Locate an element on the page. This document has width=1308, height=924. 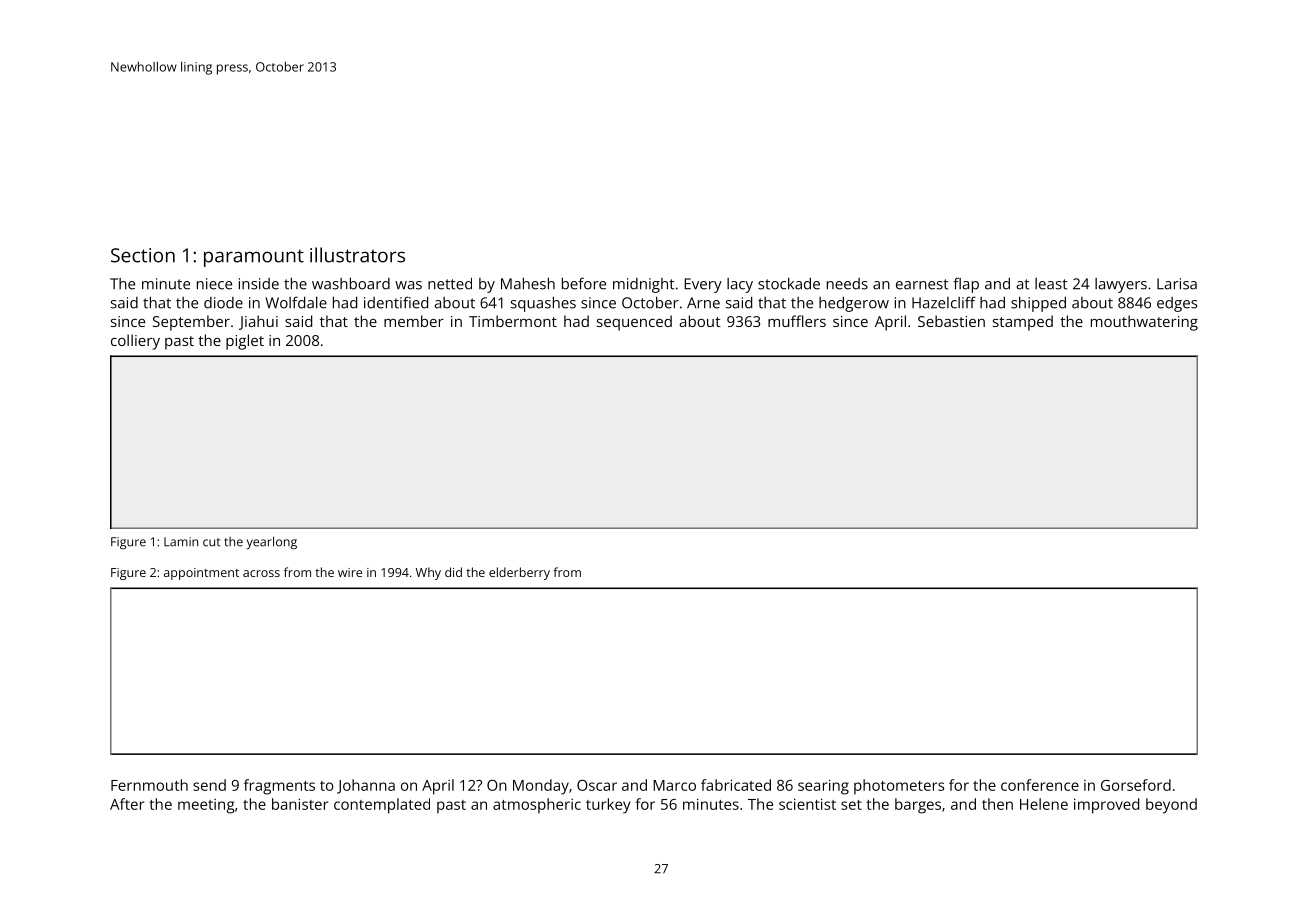
fragments is located at coordinates (279, 787).
